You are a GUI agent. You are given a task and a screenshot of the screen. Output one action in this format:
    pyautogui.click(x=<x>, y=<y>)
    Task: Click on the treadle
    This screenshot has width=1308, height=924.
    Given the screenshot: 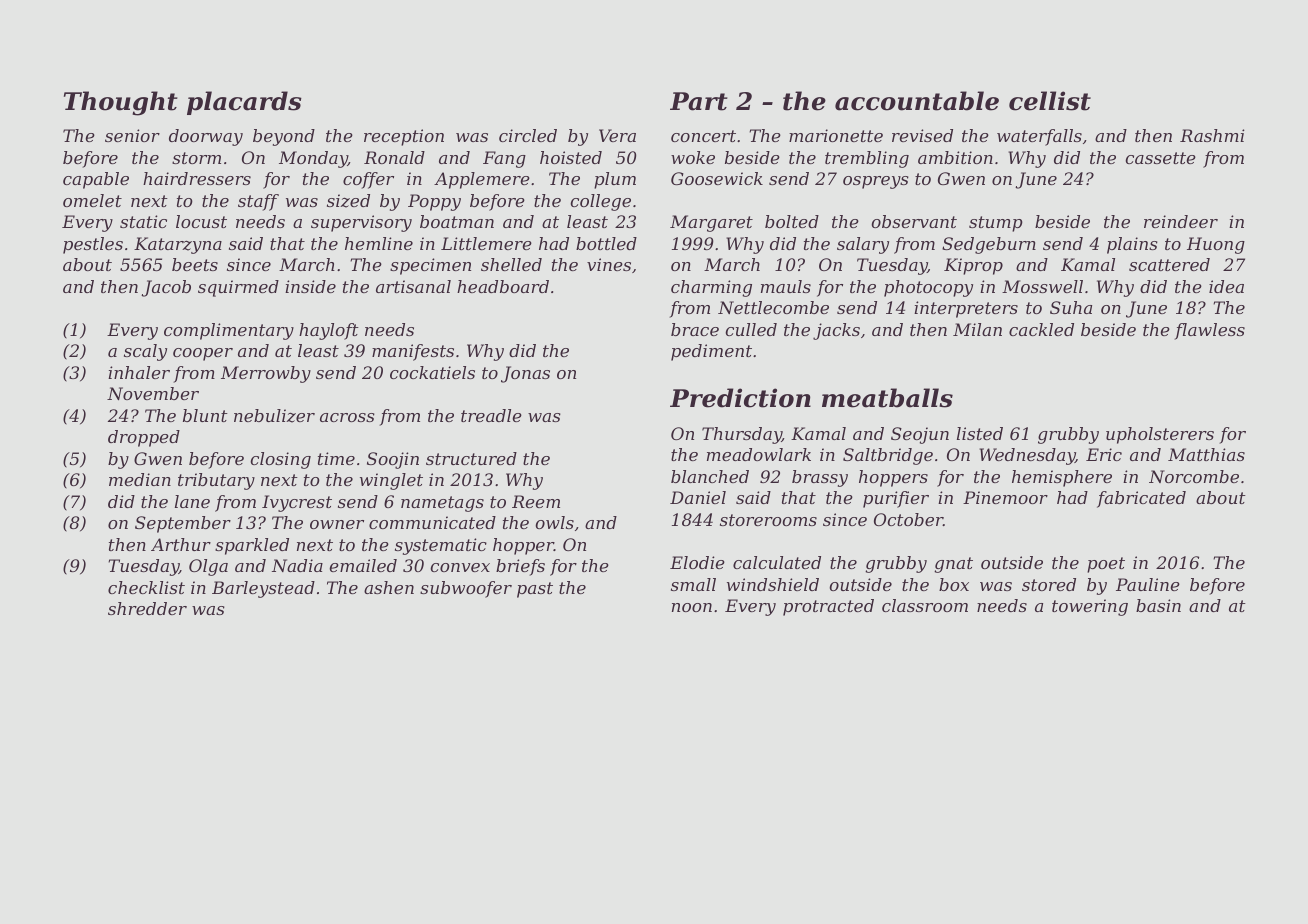 What is the action you would take?
    pyautogui.click(x=491, y=415)
